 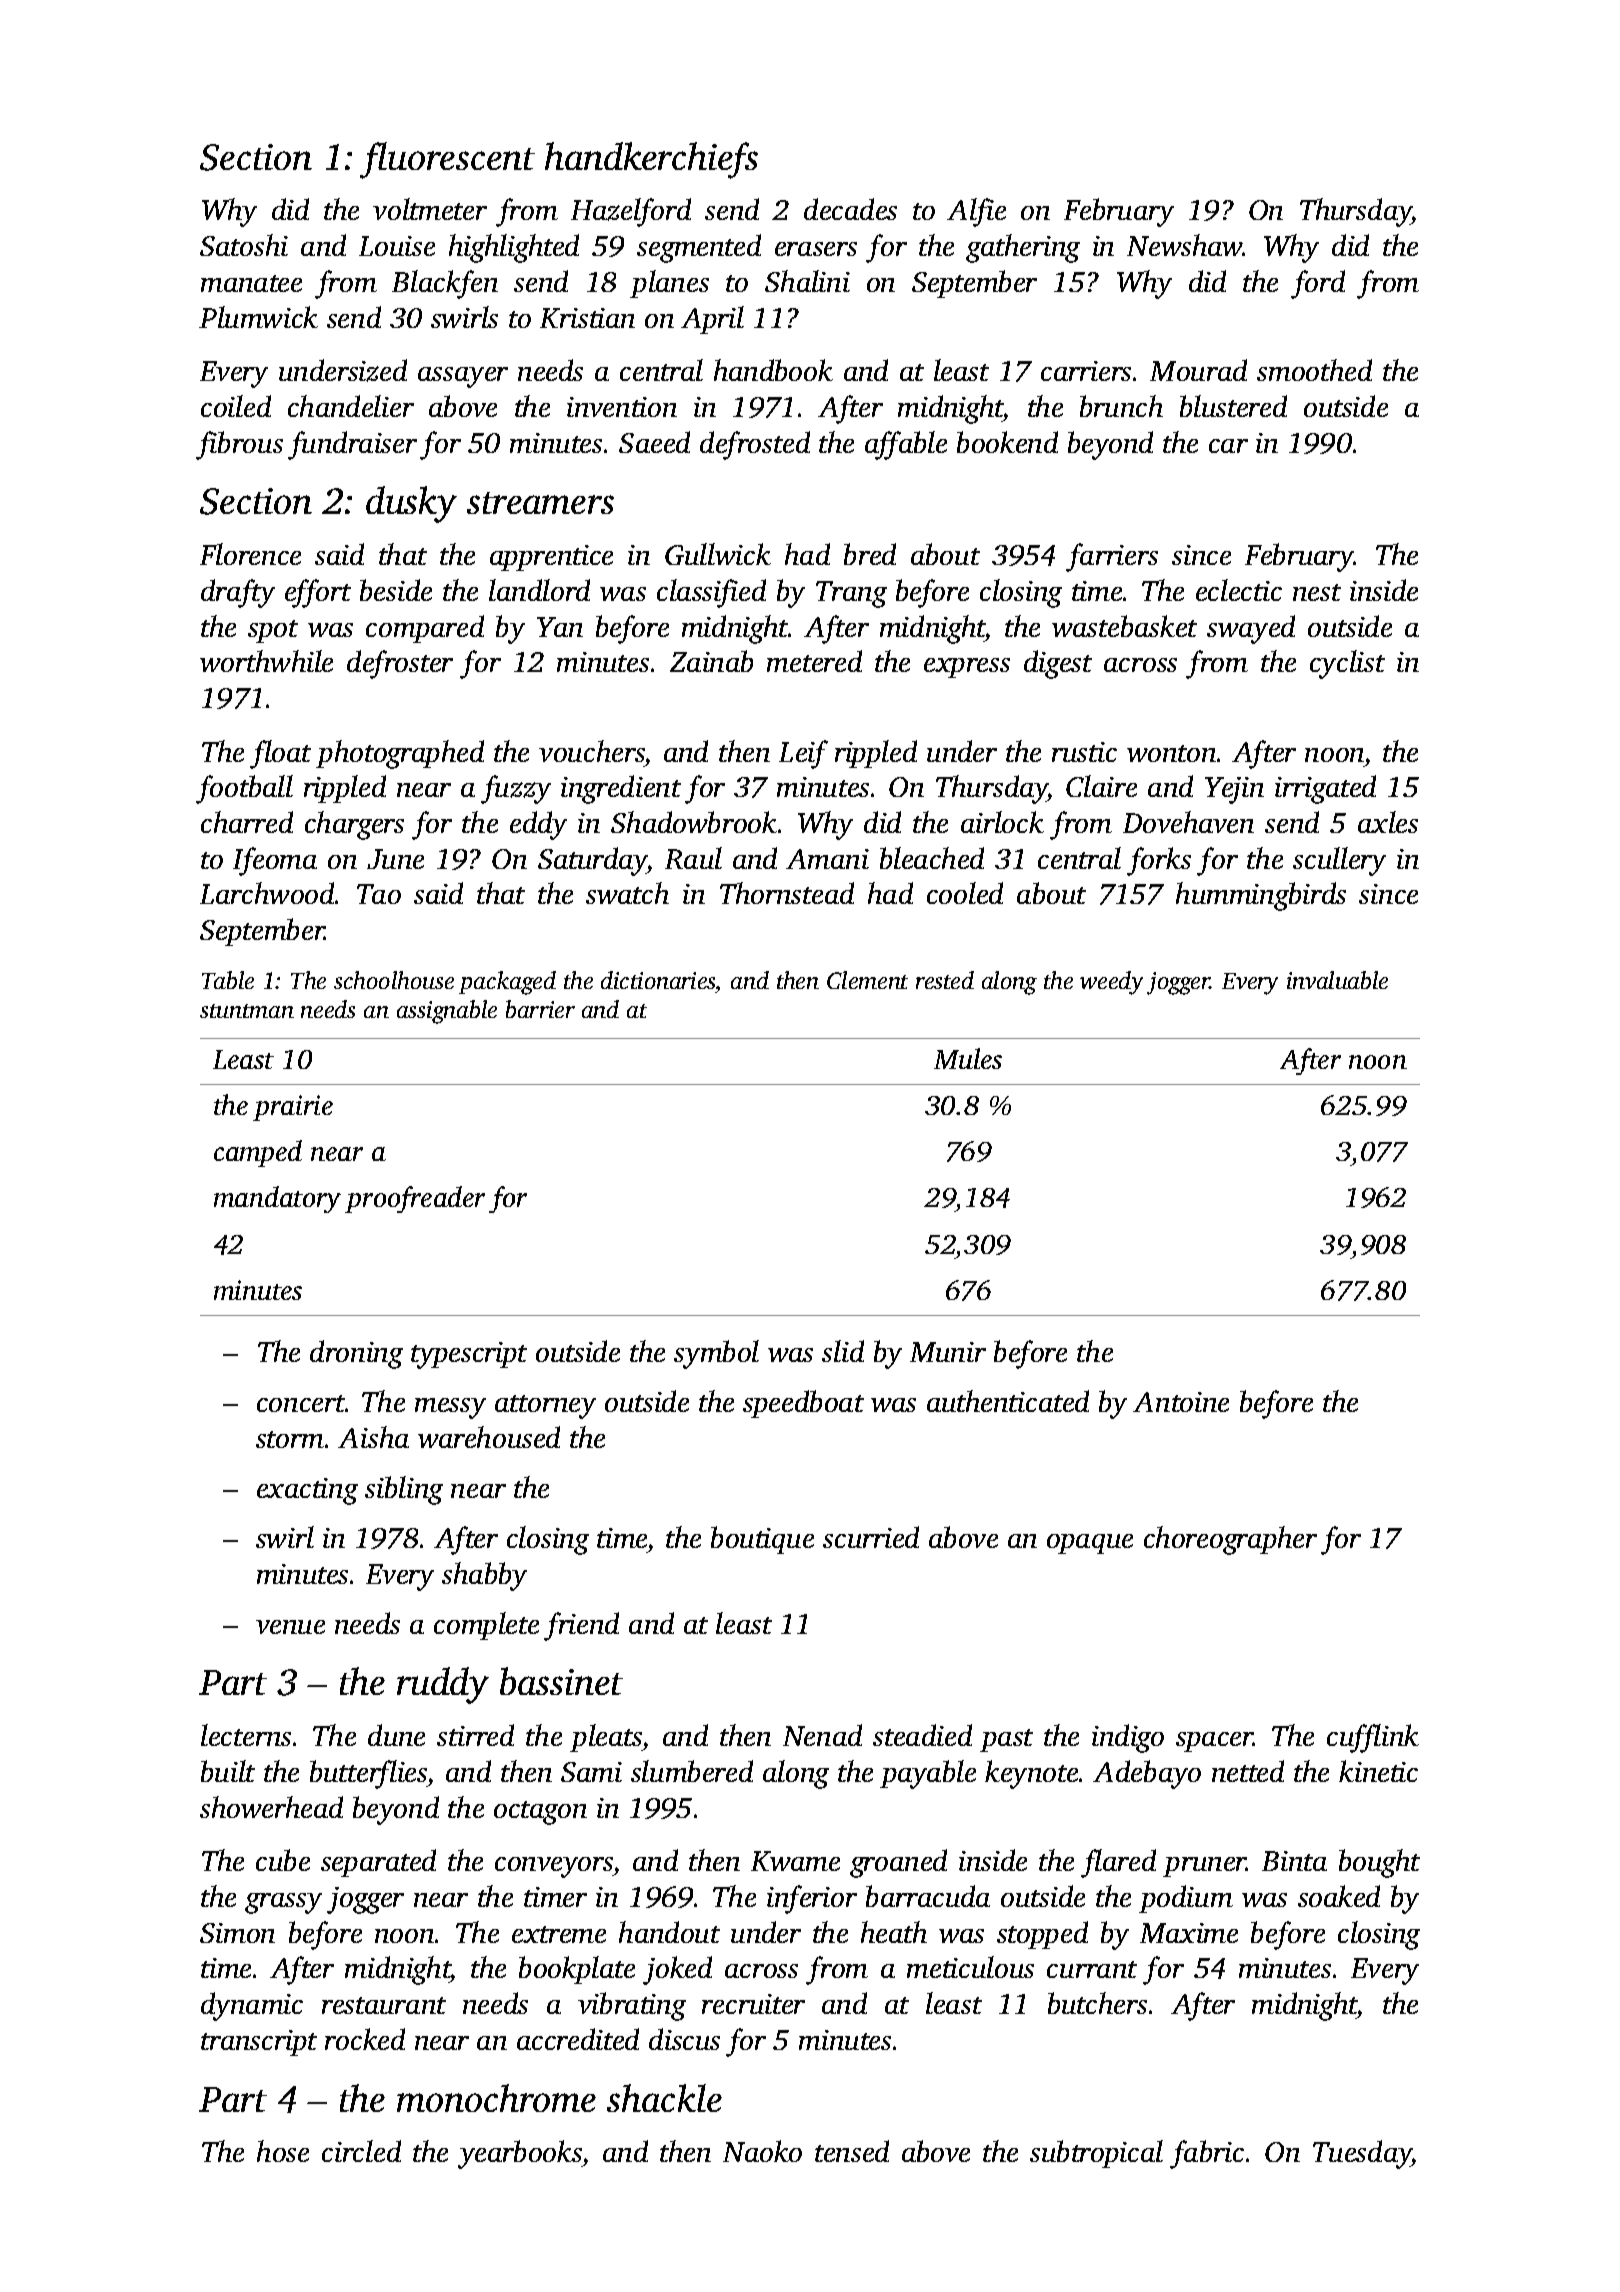 I want to click on Newshaw, so click(x=1185, y=245).
